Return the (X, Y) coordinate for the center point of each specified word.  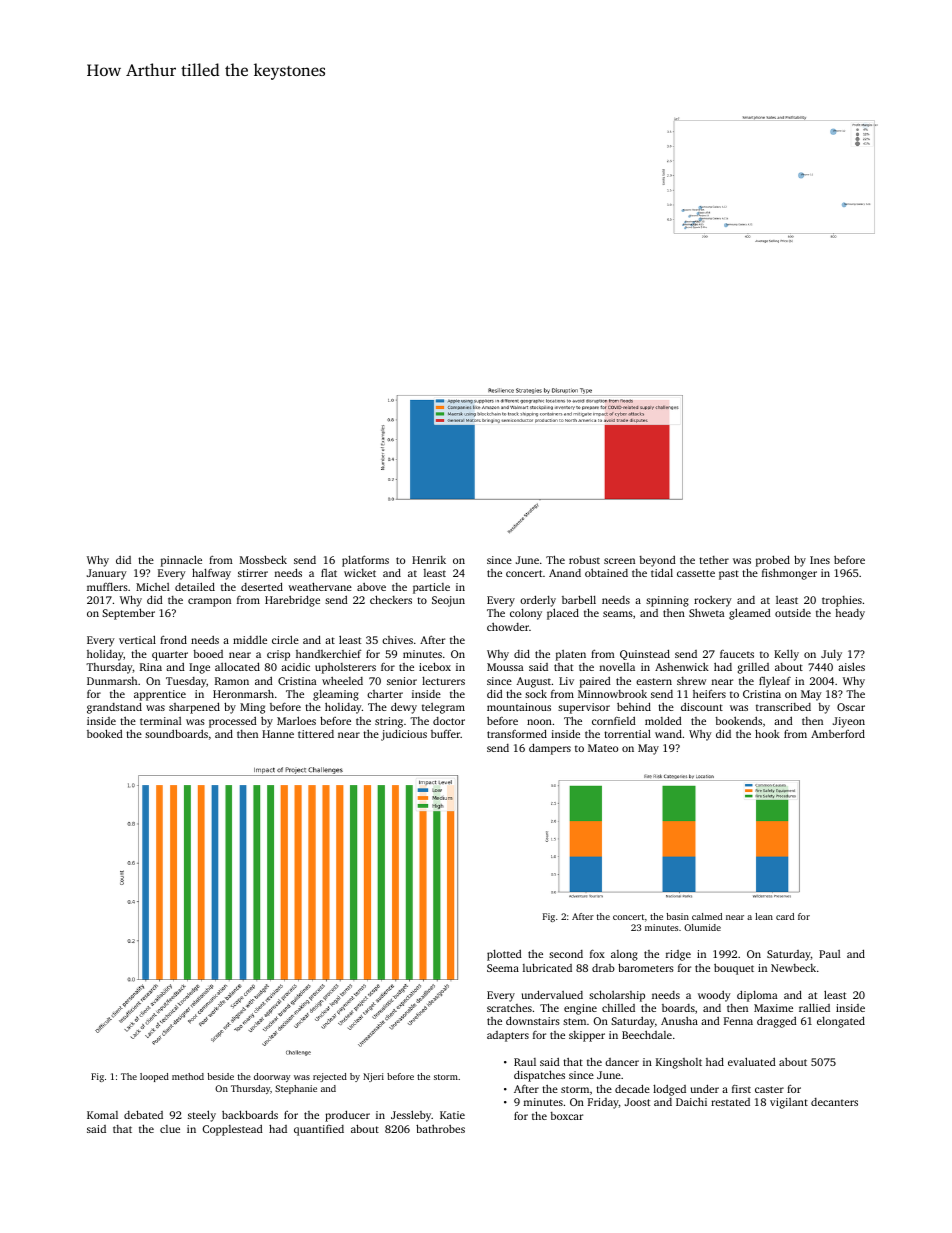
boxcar (566, 1116)
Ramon (232, 681)
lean (764, 916)
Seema (503, 968)
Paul (830, 954)
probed (773, 561)
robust (584, 560)
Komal (102, 1115)
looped (154, 1077)
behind (634, 706)
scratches (509, 1008)
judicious (404, 735)
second (566, 954)
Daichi (691, 1102)
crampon (209, 602)
